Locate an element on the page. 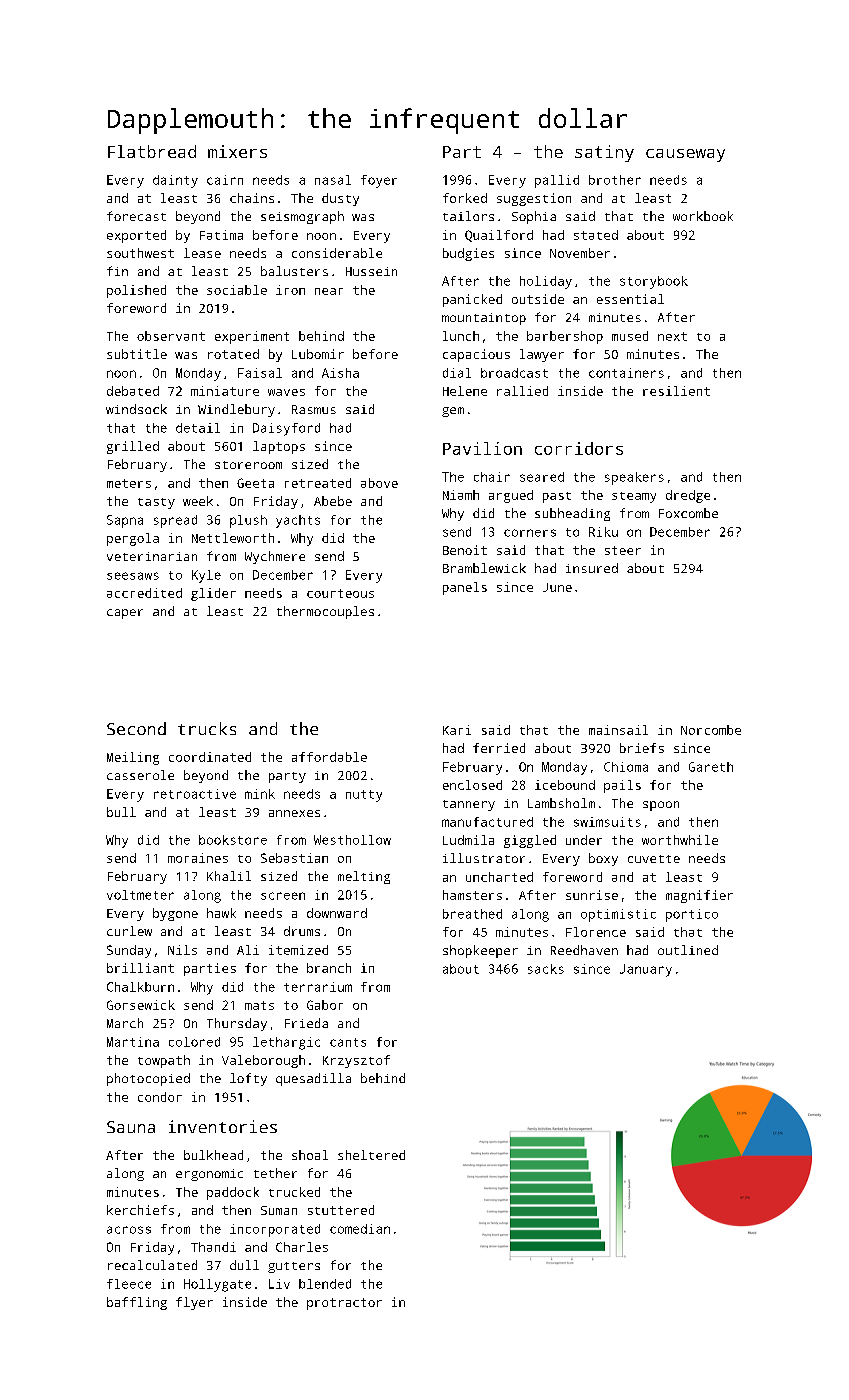 This page has height=1400, width=849. mixers is located at coordinates (237, 151).
